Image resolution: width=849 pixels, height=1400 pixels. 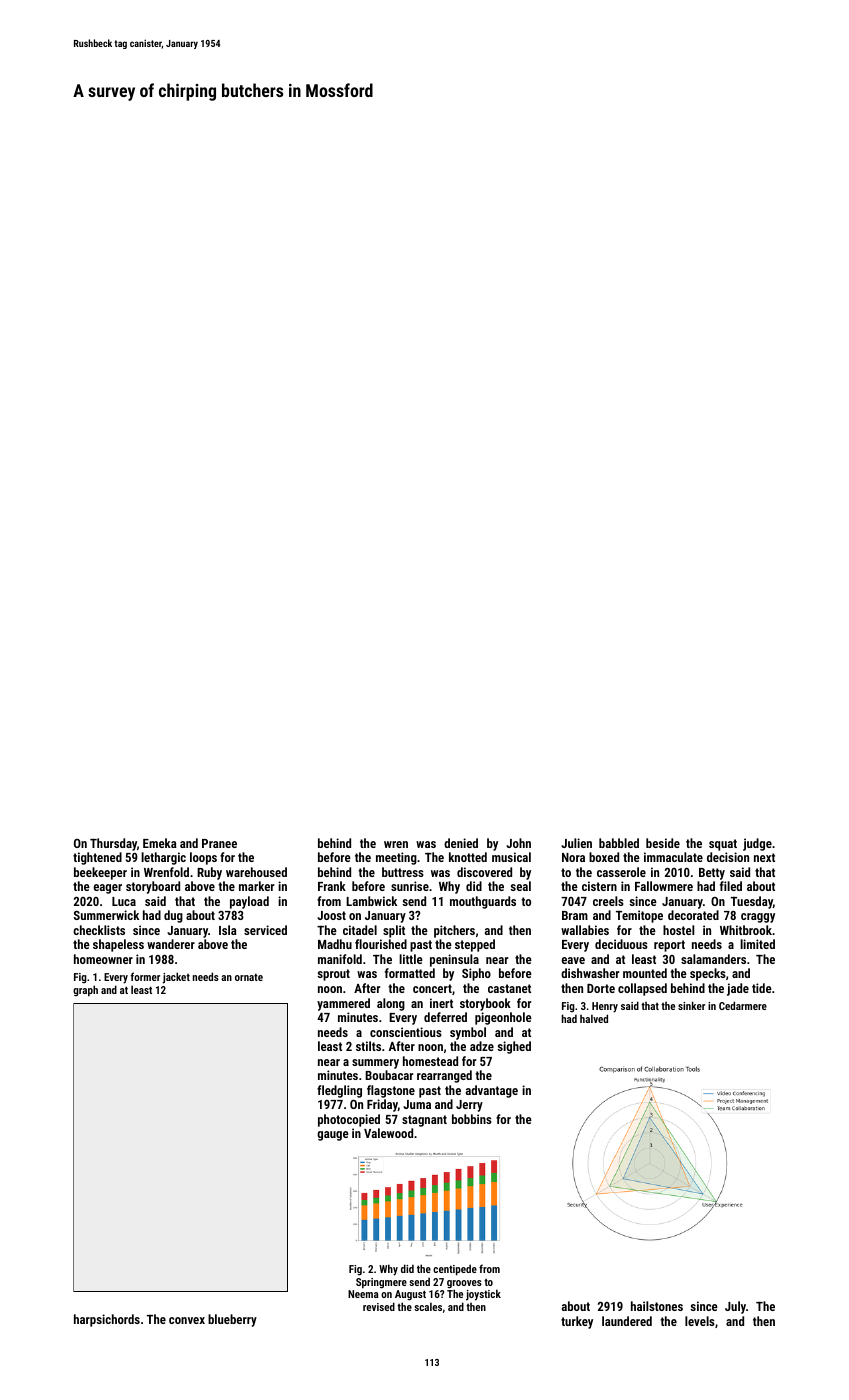 What do you see at coordinates (657, 1306) in the screenshot?
I see `hailstones` at bounding box center [657, 1306].
